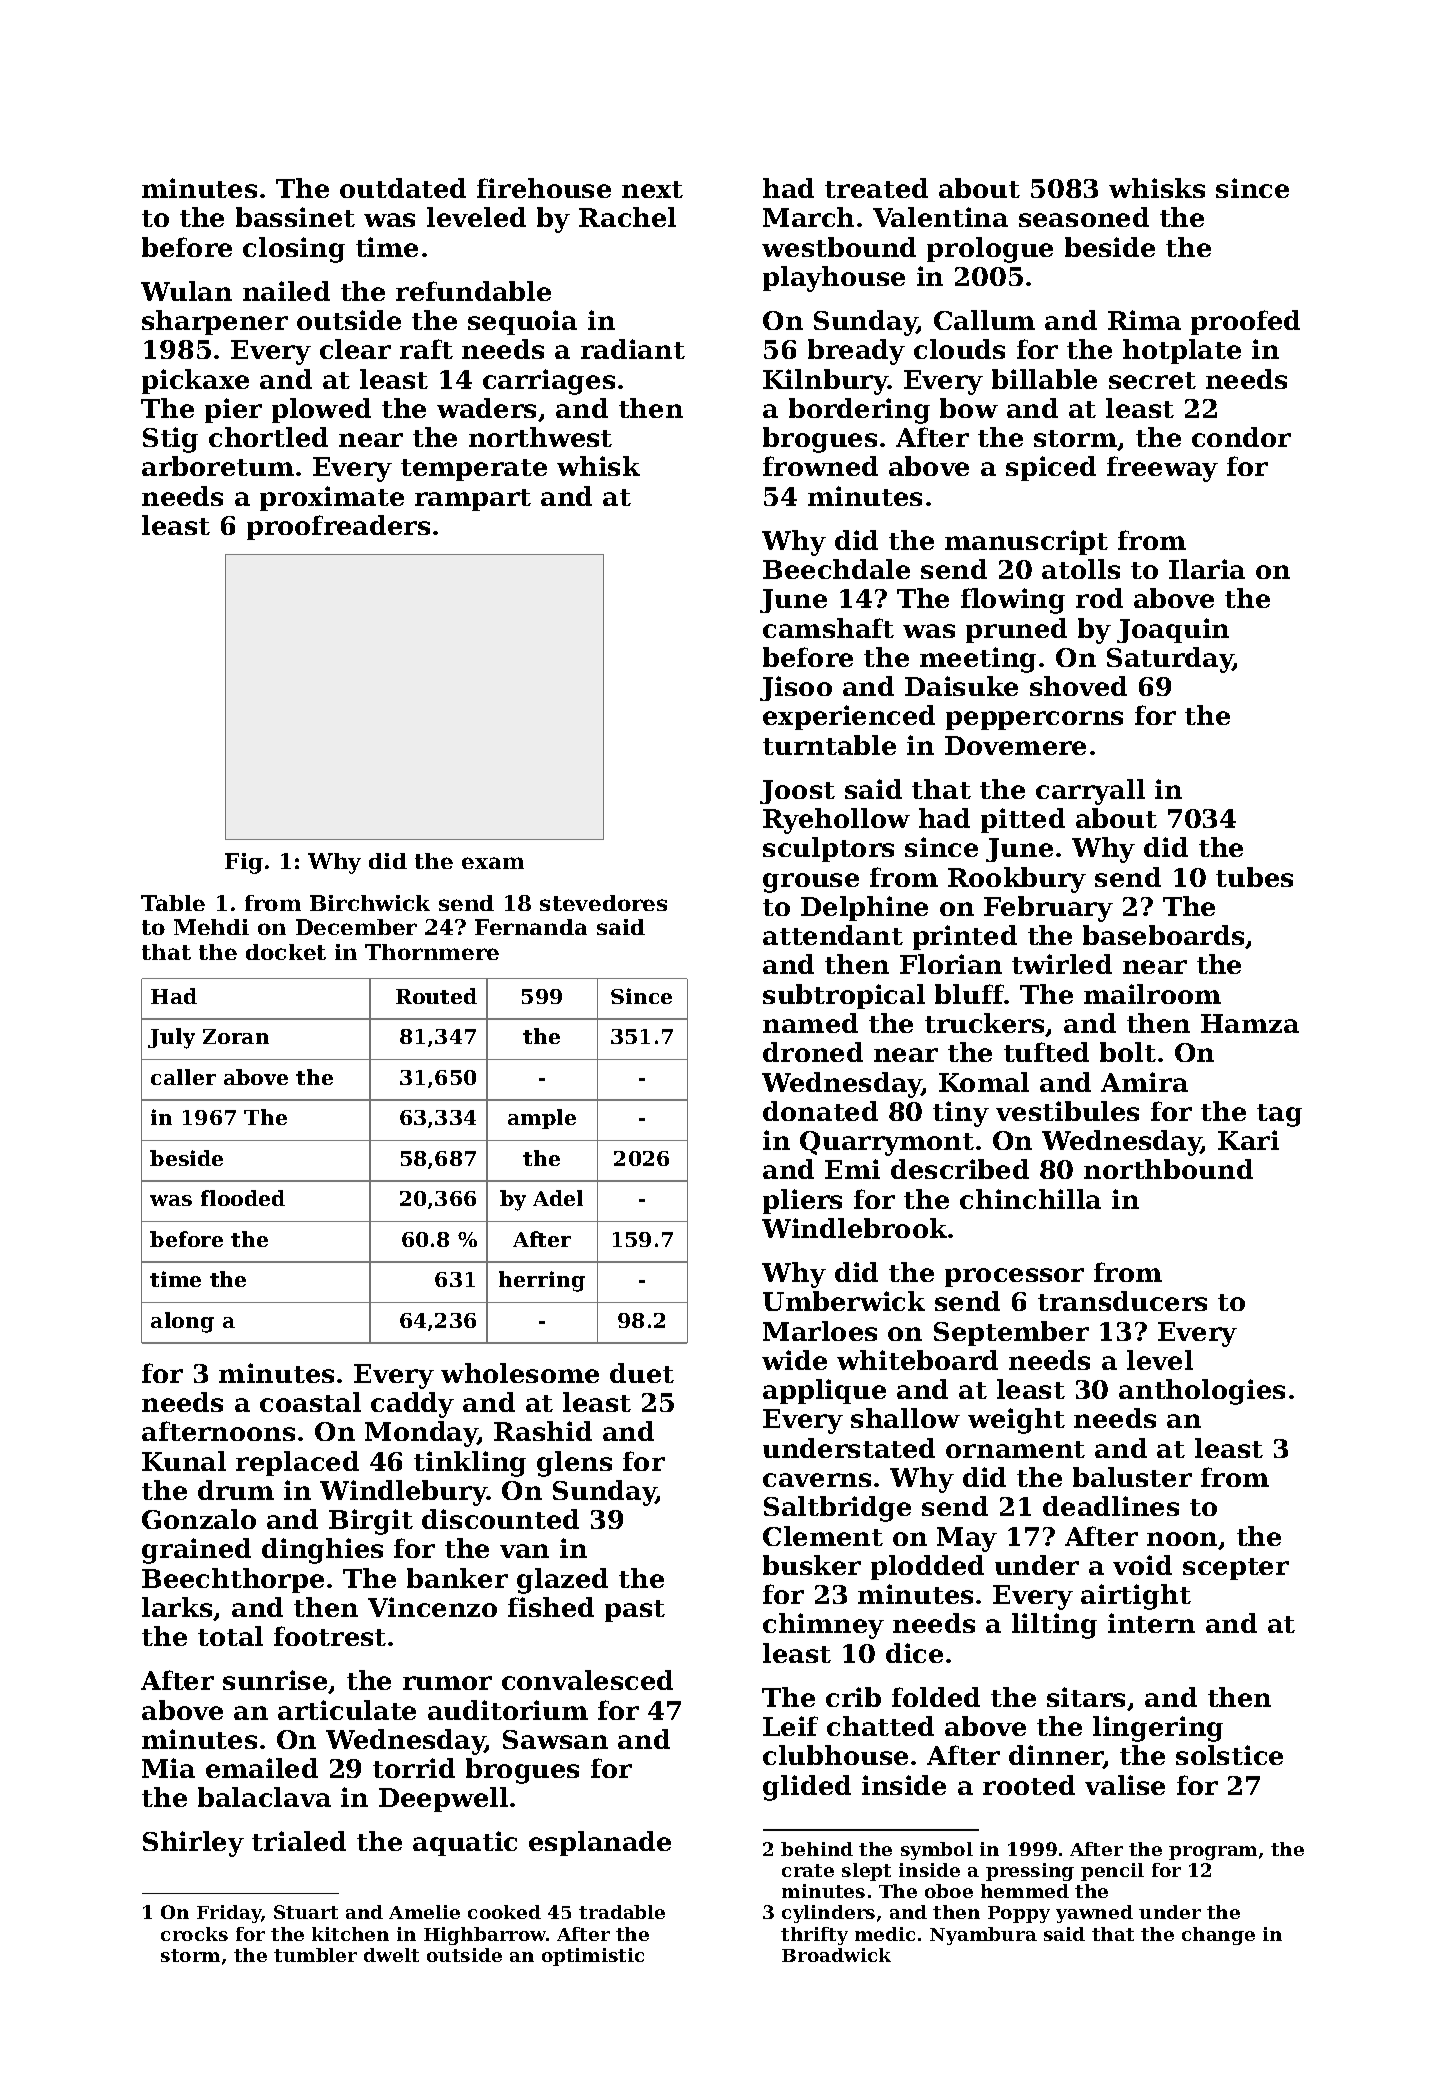  I want to click on frowned, so click(820, 466).
